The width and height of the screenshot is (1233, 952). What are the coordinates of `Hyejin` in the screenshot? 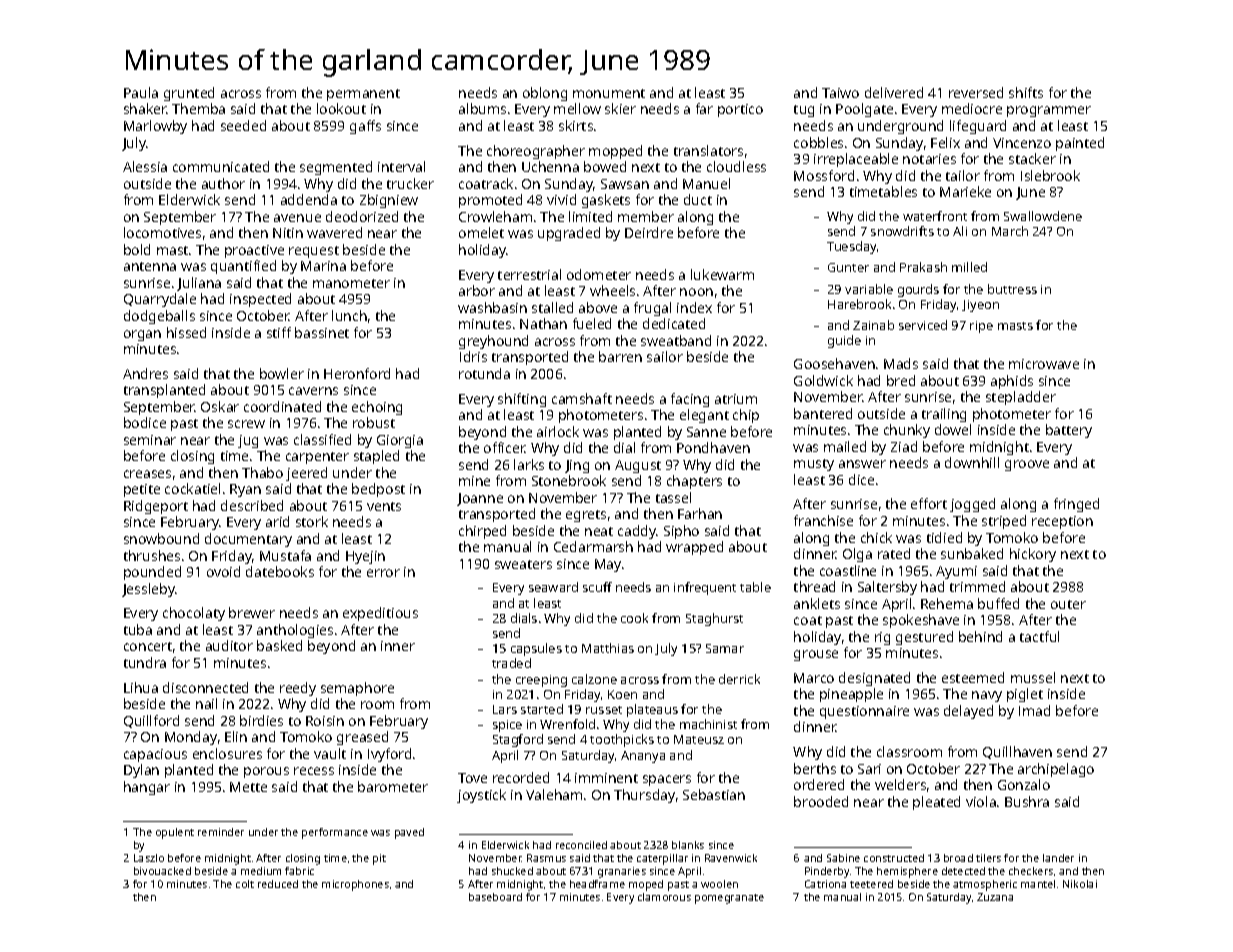 It's located at (365, 557).
